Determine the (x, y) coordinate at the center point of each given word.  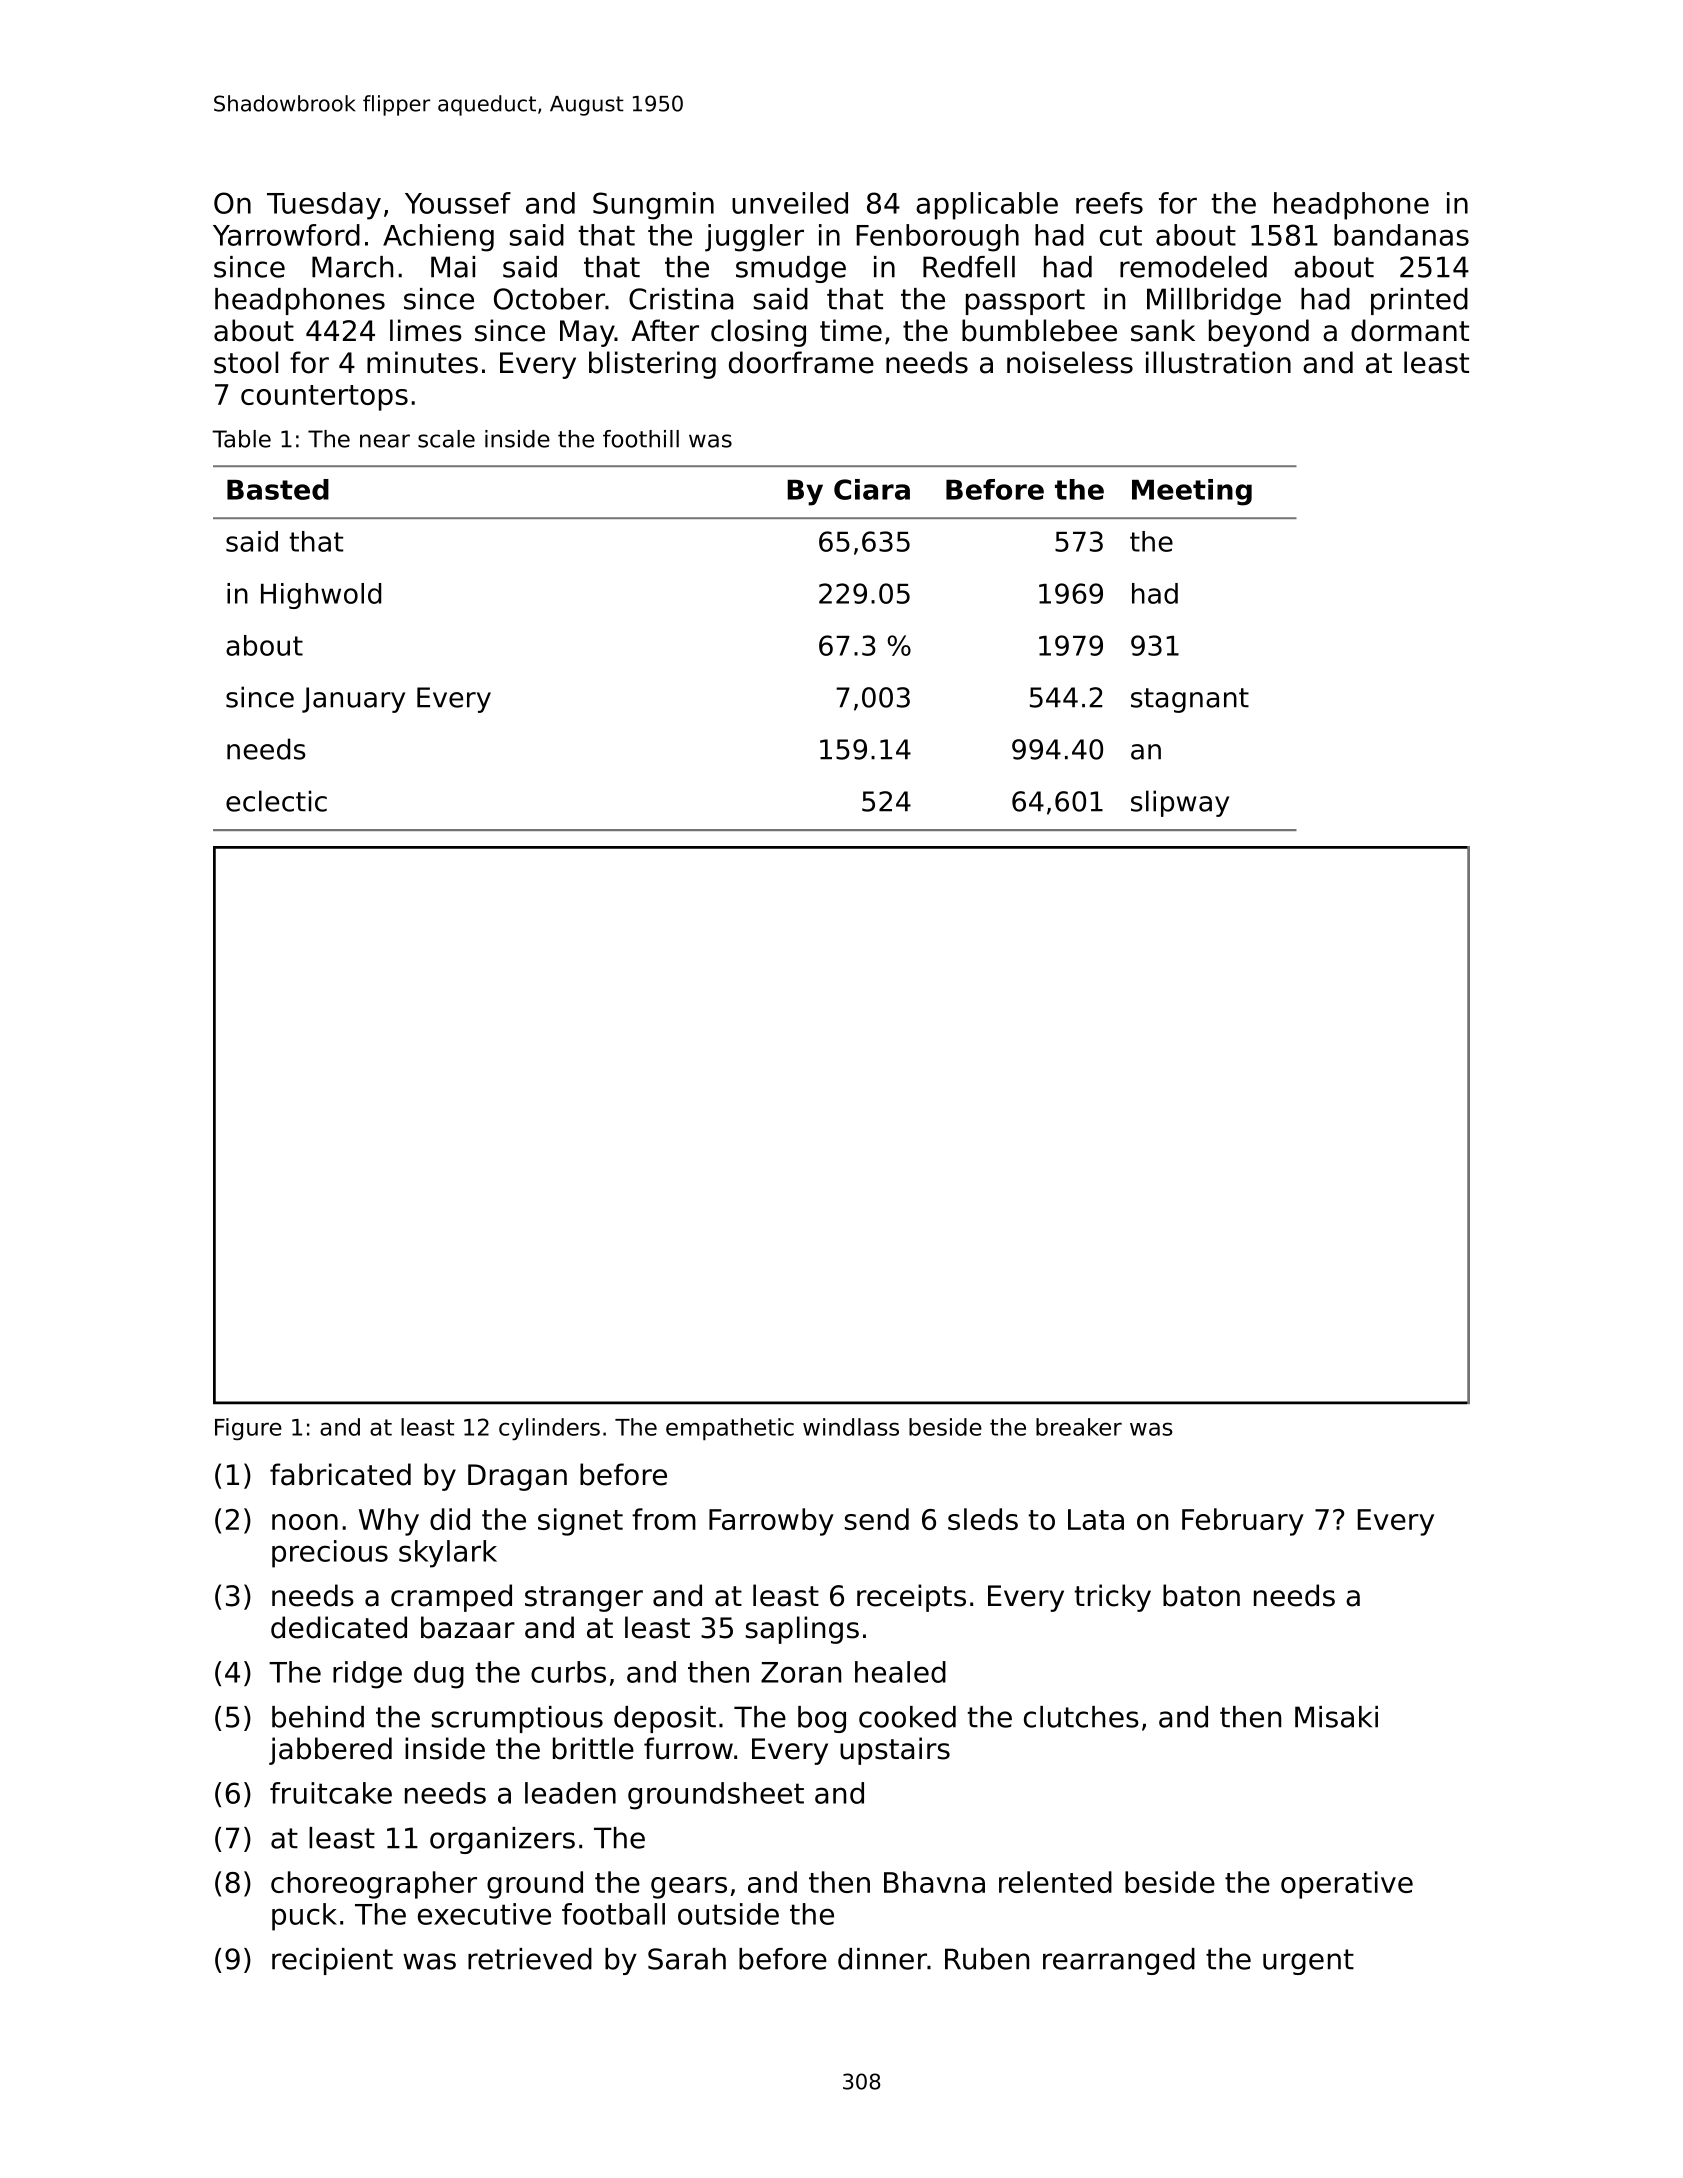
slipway (1180, 803)
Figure (248, 1429)
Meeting (1192, 492)
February (1243, 1522)
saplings (802, 1630)
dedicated (339, 1627)
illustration (1218, 362)
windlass (851, 1427)
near (385, 441)
